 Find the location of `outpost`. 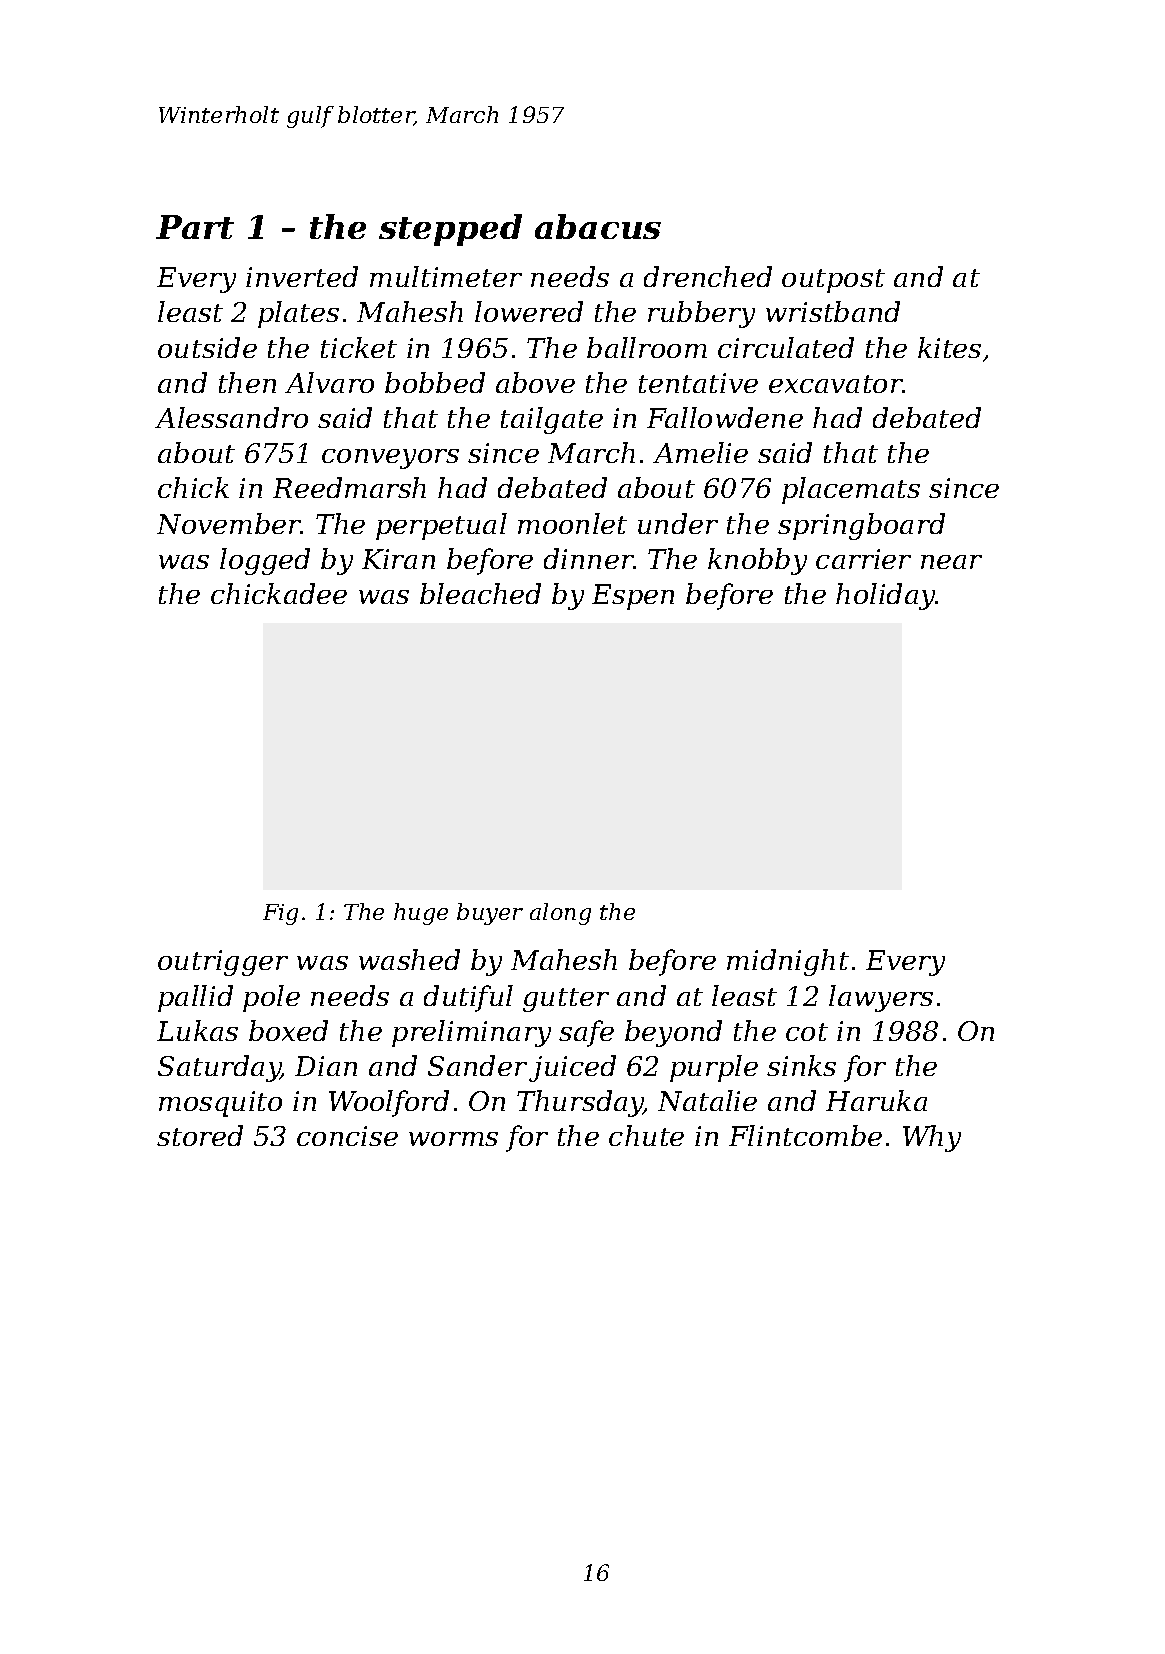

outpost is located at coordinates (833, 281).
